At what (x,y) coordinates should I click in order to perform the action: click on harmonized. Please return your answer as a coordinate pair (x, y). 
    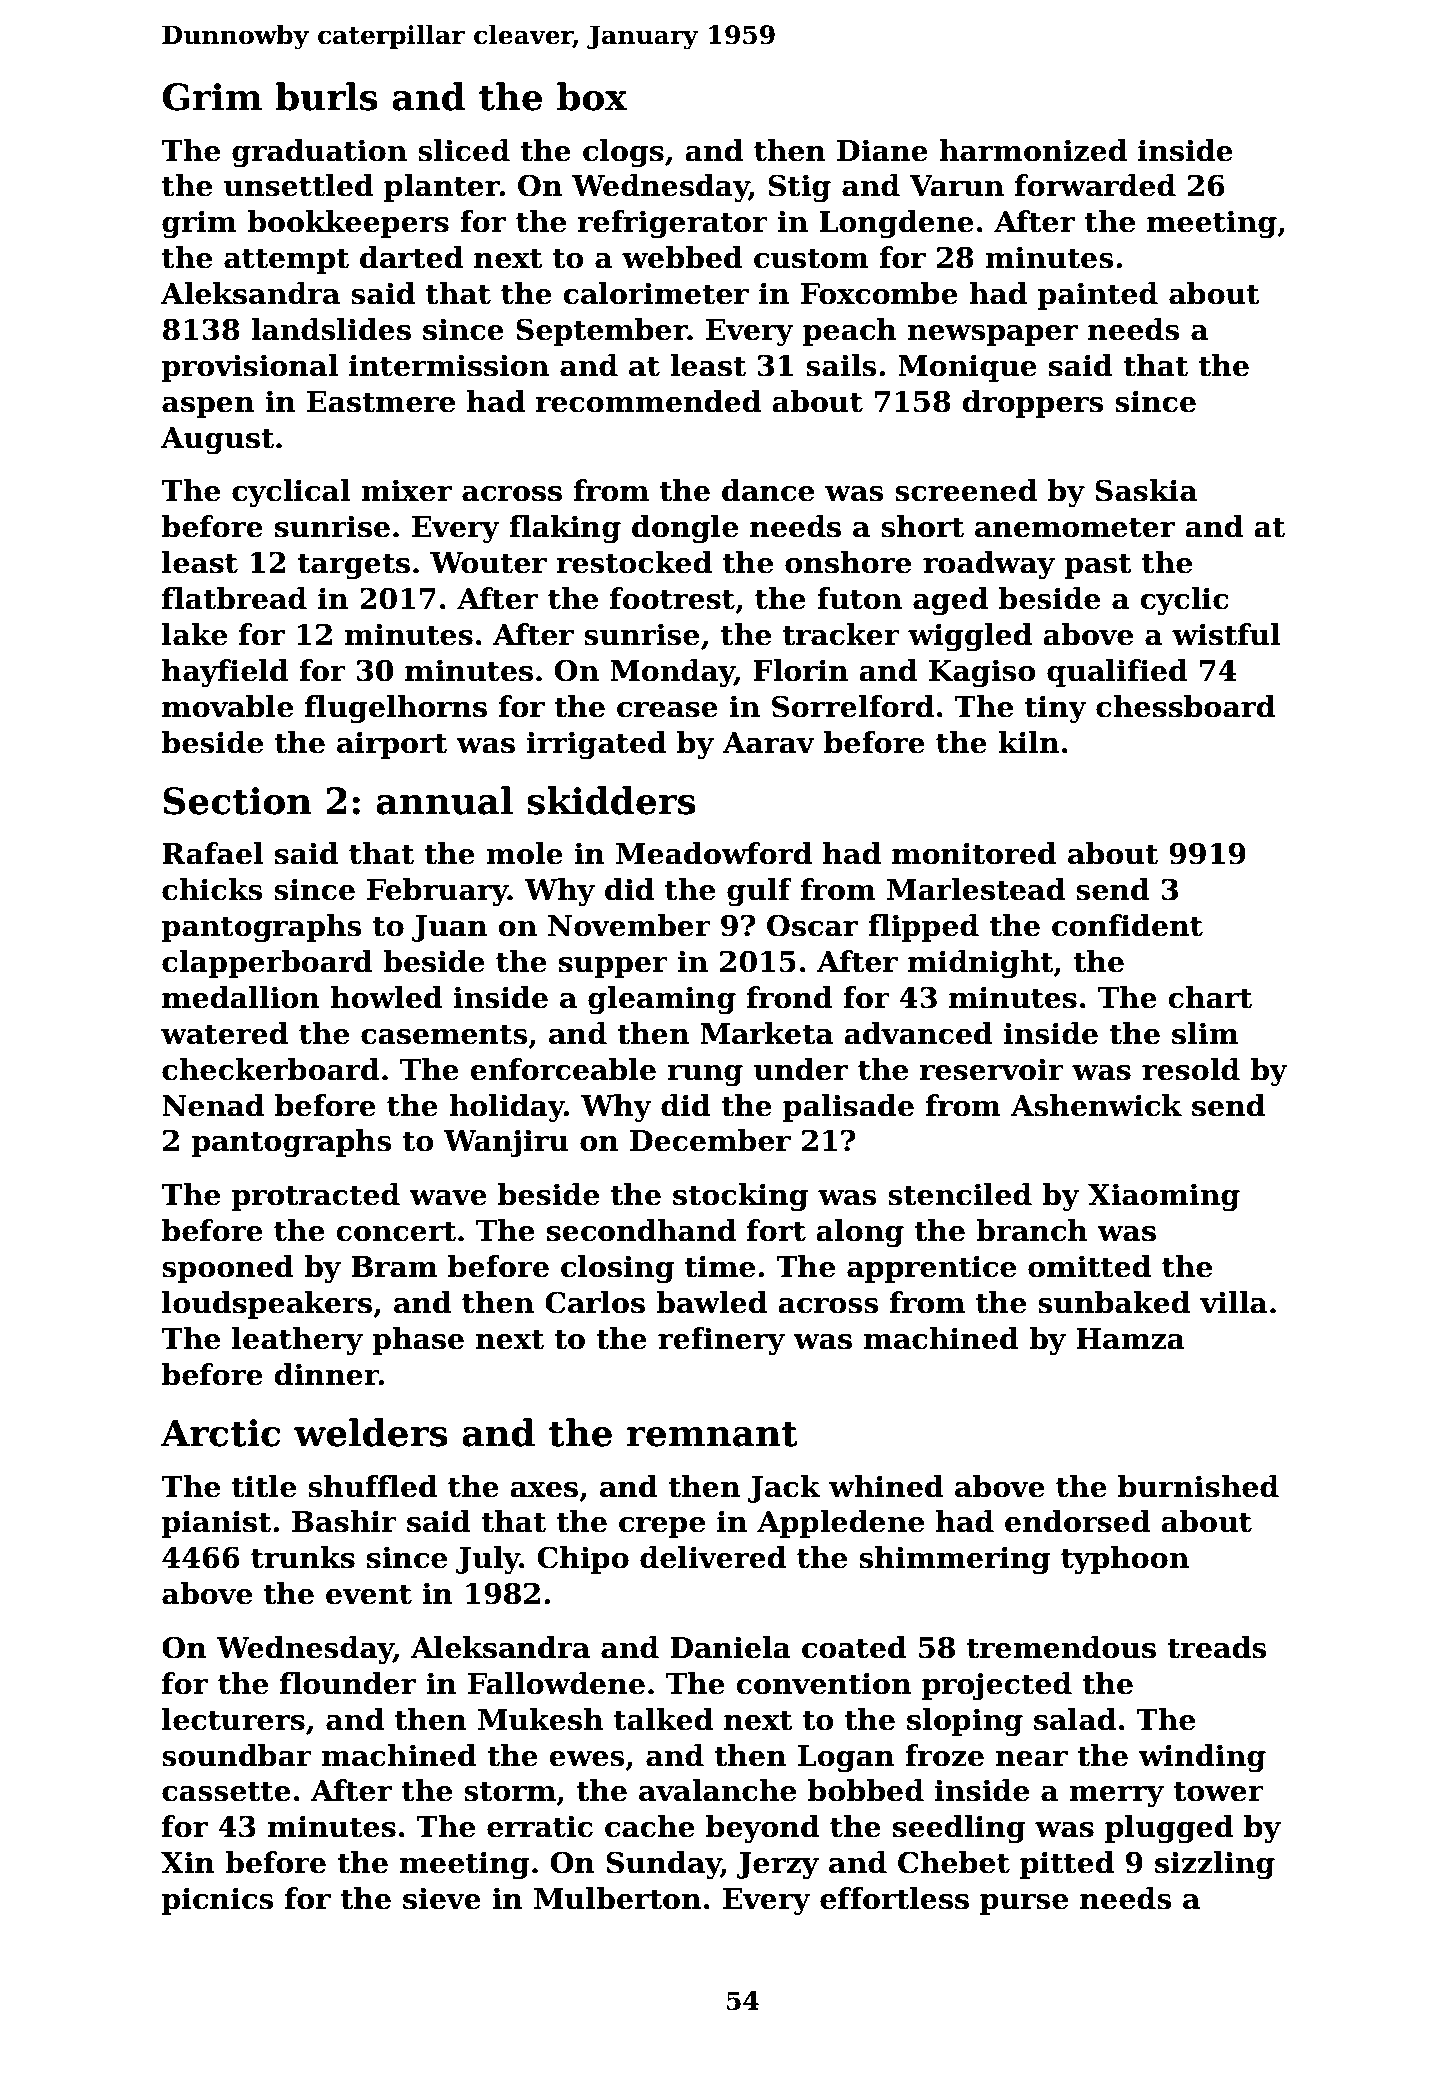
    Looking at the image, I should click on (1033, 150).
